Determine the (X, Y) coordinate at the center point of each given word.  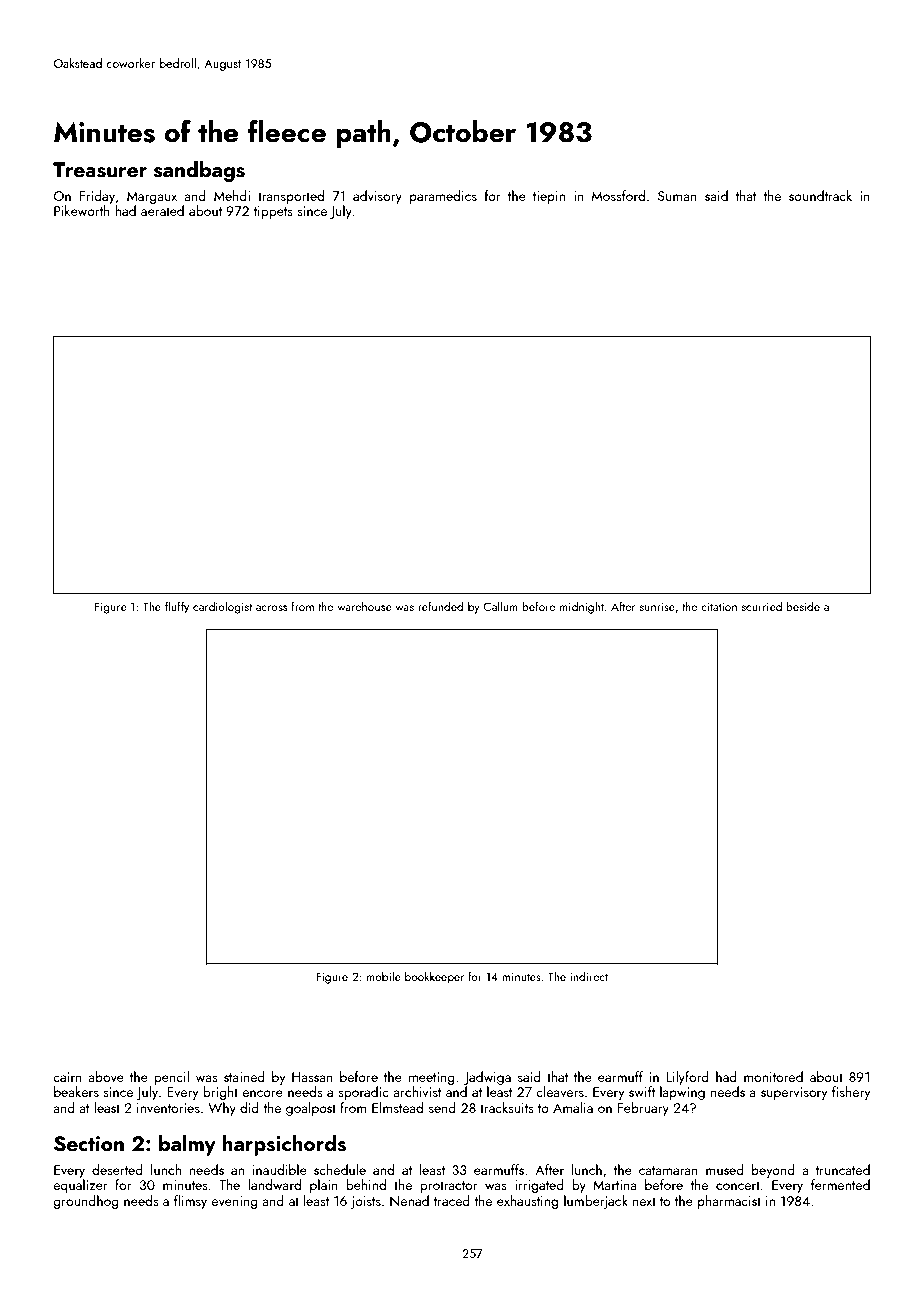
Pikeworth (82, 210)
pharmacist (729, 1202)
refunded (440, 606)
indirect (589, 976)
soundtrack (820, 195)
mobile (384, 976)
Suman (677, 196)
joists (366, 1202)
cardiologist (222, 607)
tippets (273, 212)
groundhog (86, 1202)
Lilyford (687, 1078)
